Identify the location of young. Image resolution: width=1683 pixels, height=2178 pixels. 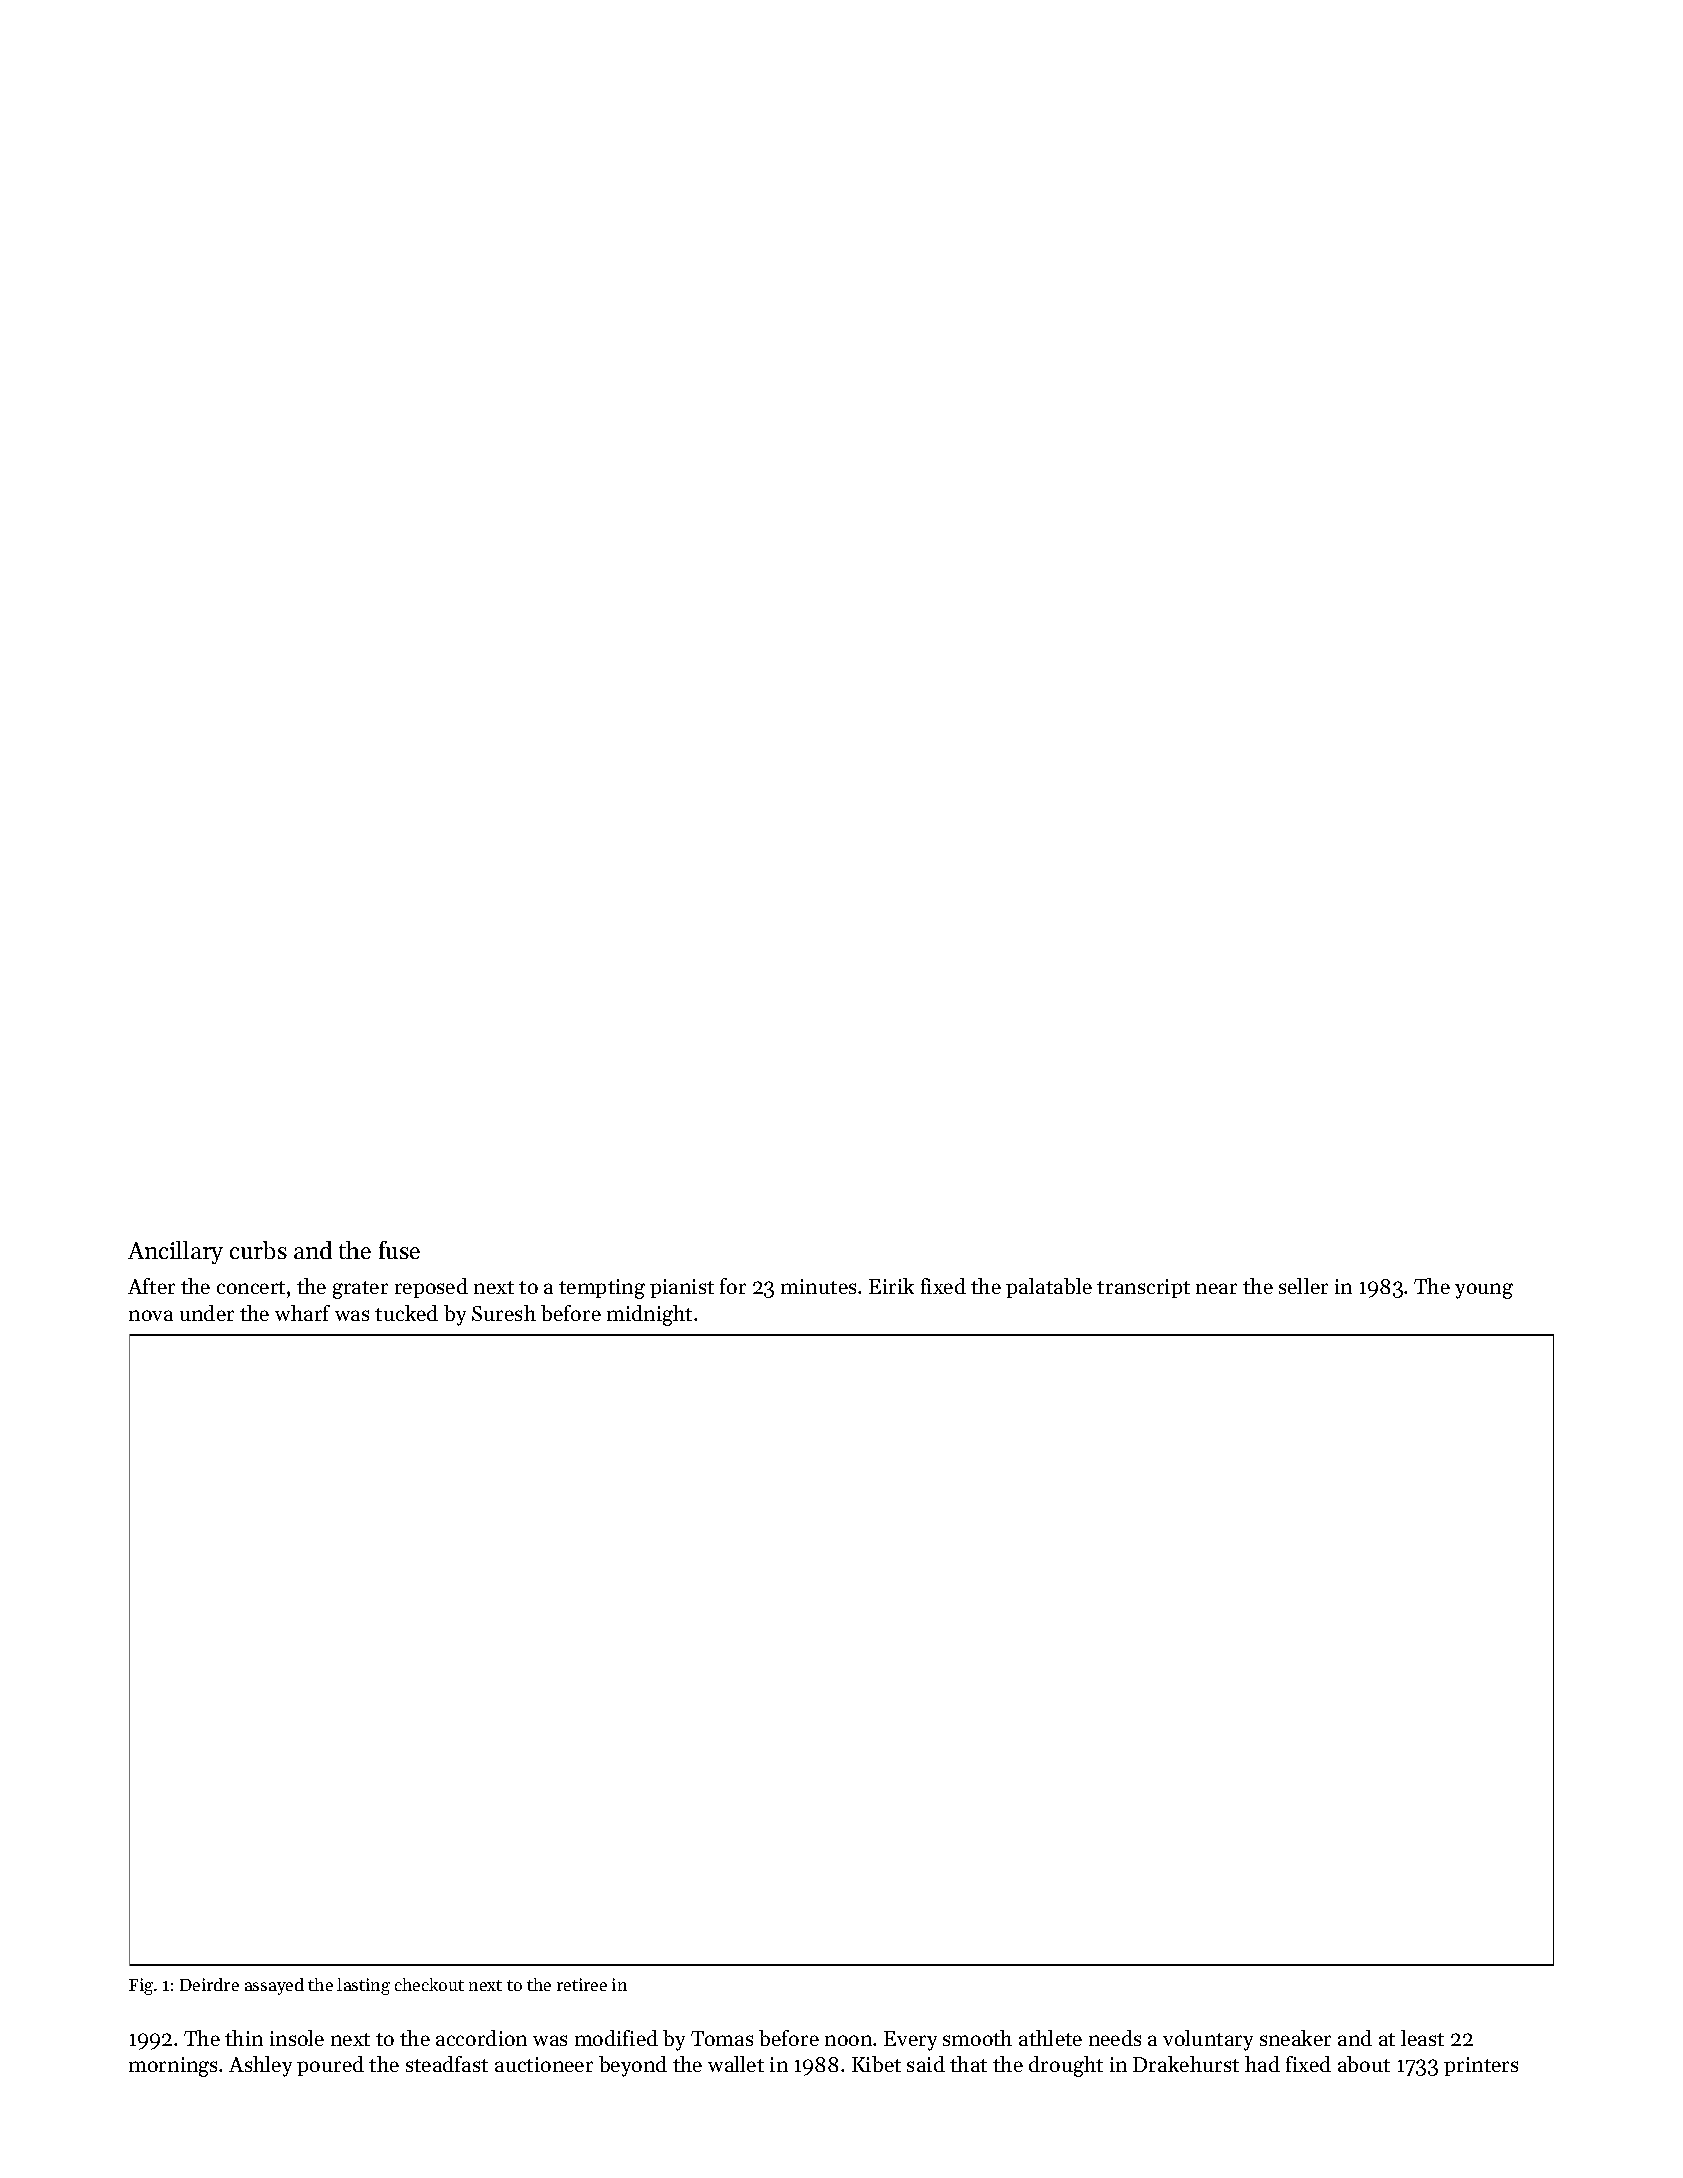
(1484, 1291).
